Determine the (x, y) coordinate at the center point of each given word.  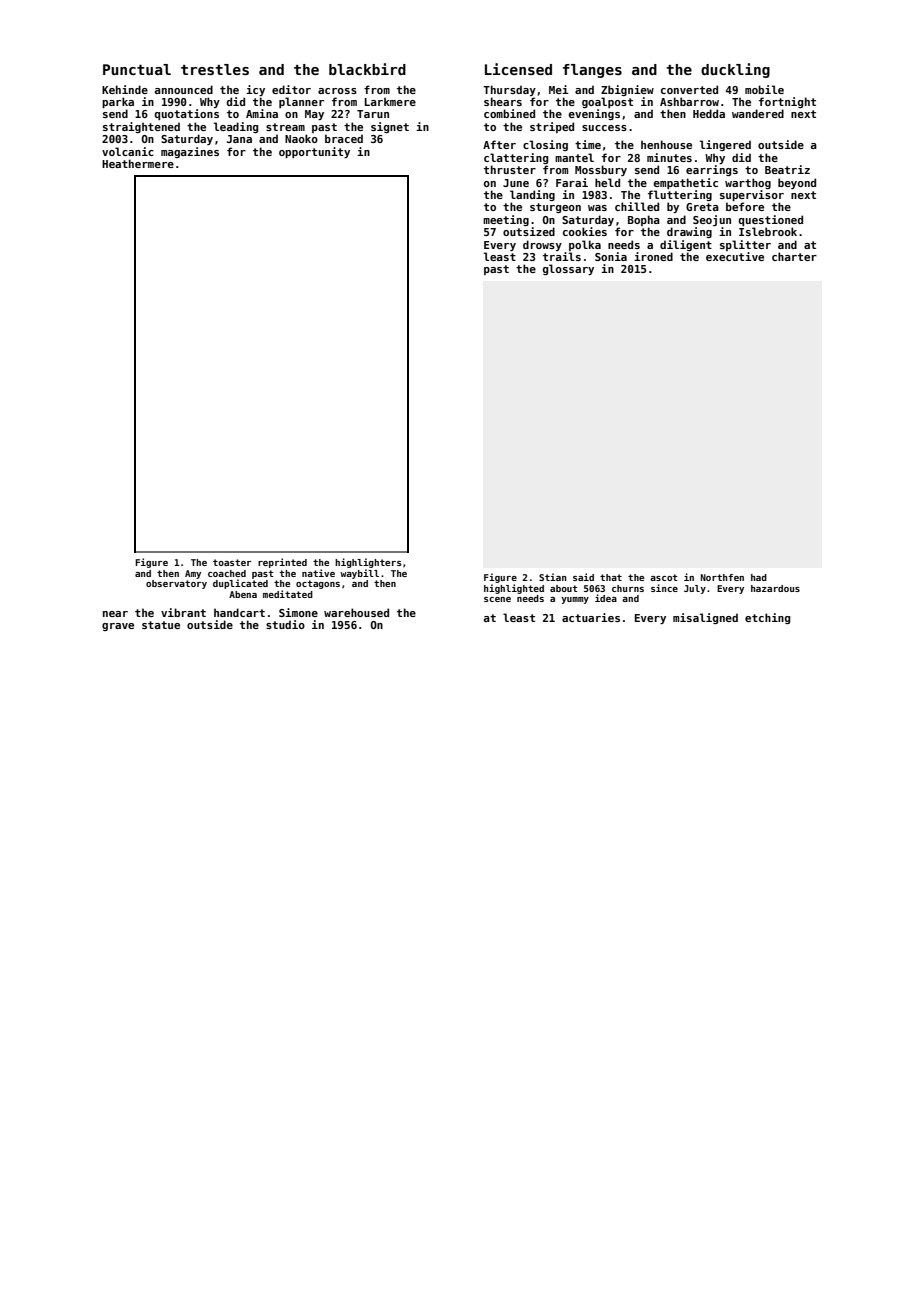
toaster (232, 562)
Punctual (137, 69)
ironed (653, 256)
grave (118, 627)
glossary (568, 269)
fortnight (787, 102)
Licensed (518, 69)
